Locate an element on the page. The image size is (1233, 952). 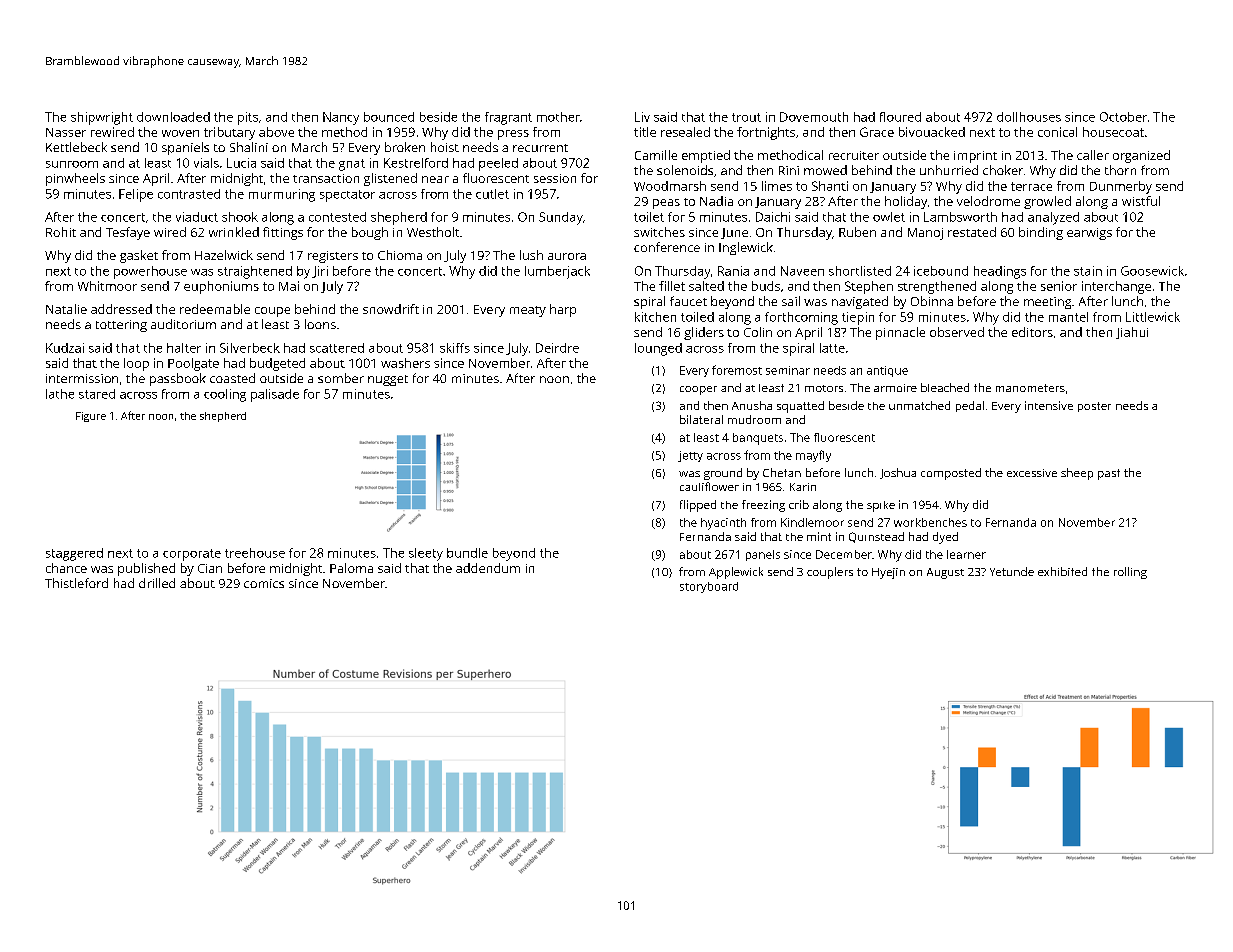
cauliflower is located at coordinates (709, 486).
